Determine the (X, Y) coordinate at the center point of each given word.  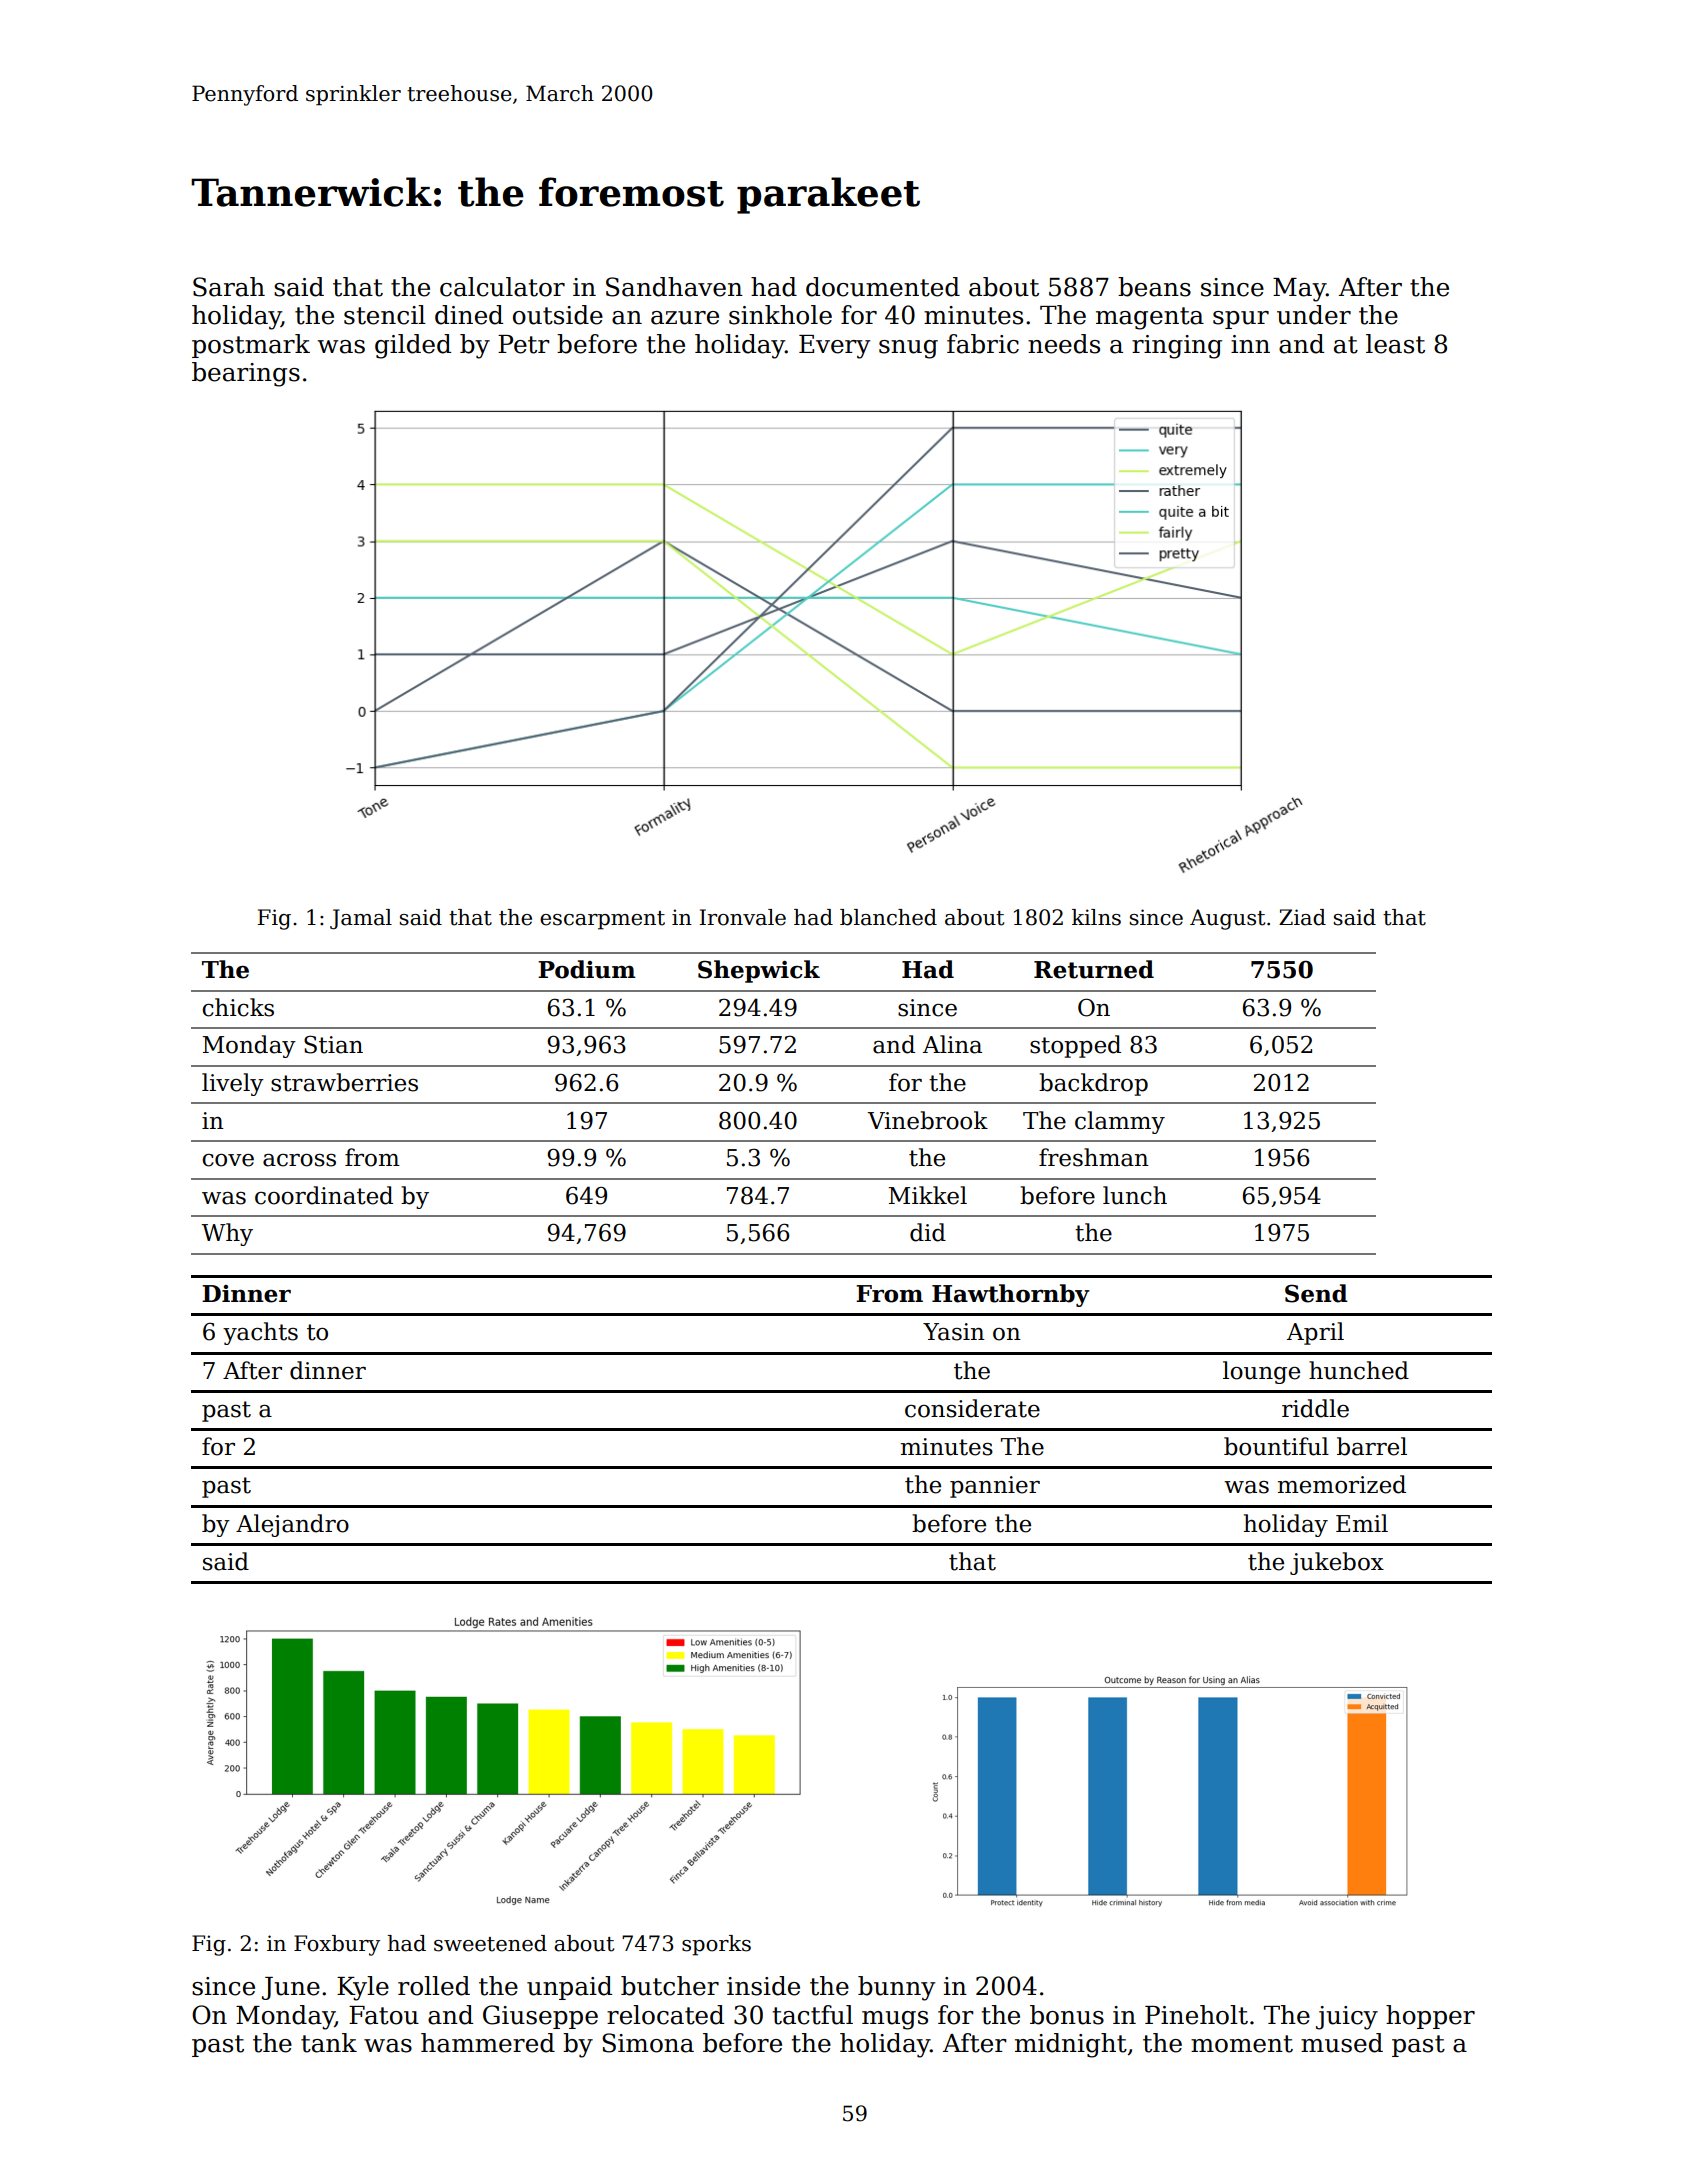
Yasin (954, 1332)
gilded (413, 346)
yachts (260, 1333)
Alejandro (292, 1525)
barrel (1372, 1446)
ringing (1177, 347)
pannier (995, 1487)
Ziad (1302, 917)
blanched (888, 917)
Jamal (361, 919)
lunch (1135, 1195)
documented (883, 287)
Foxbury (337, 1945)
